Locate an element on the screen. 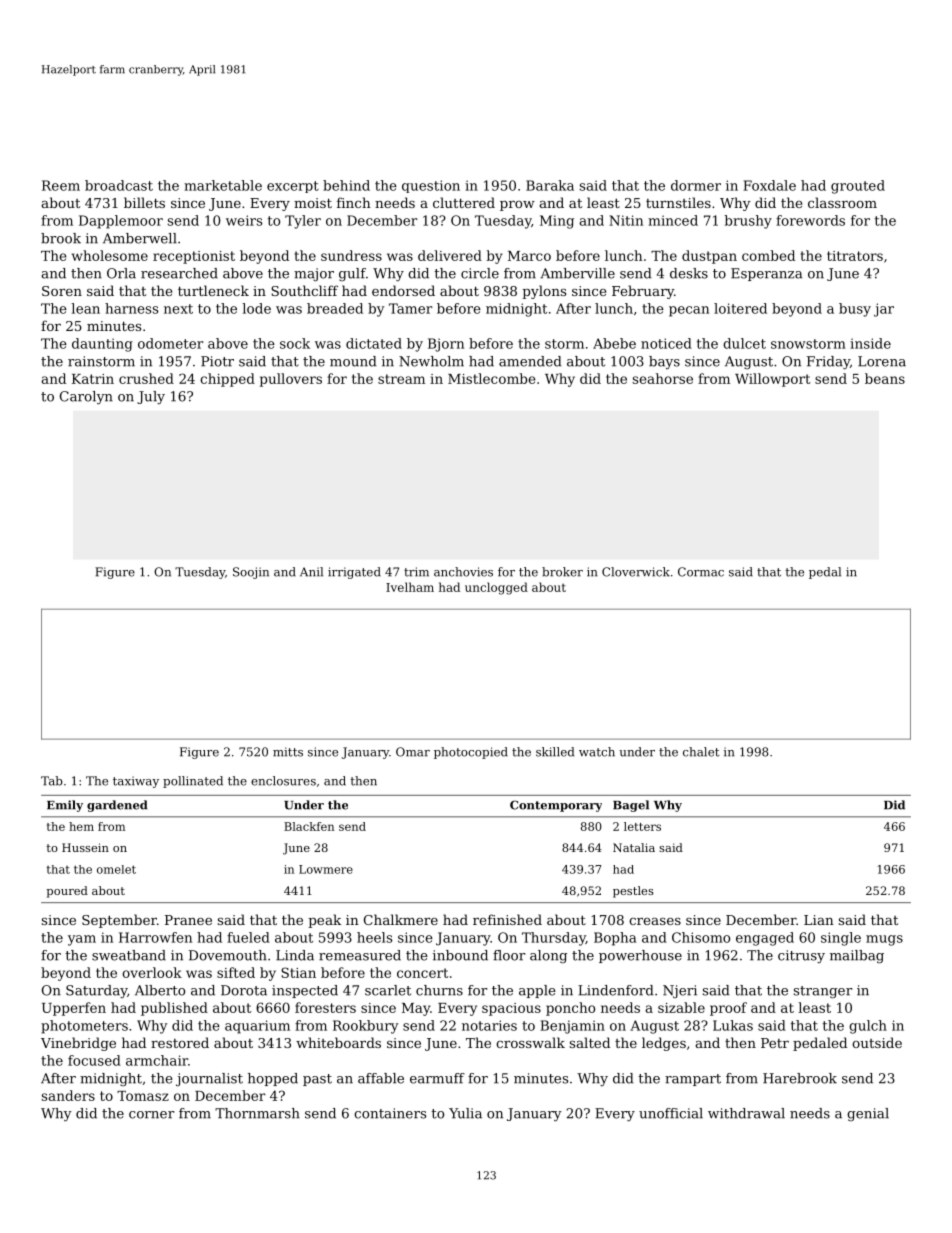 This screenshot has width=952, height=1233. Cloverwick is located at coordinates (636, 572).
